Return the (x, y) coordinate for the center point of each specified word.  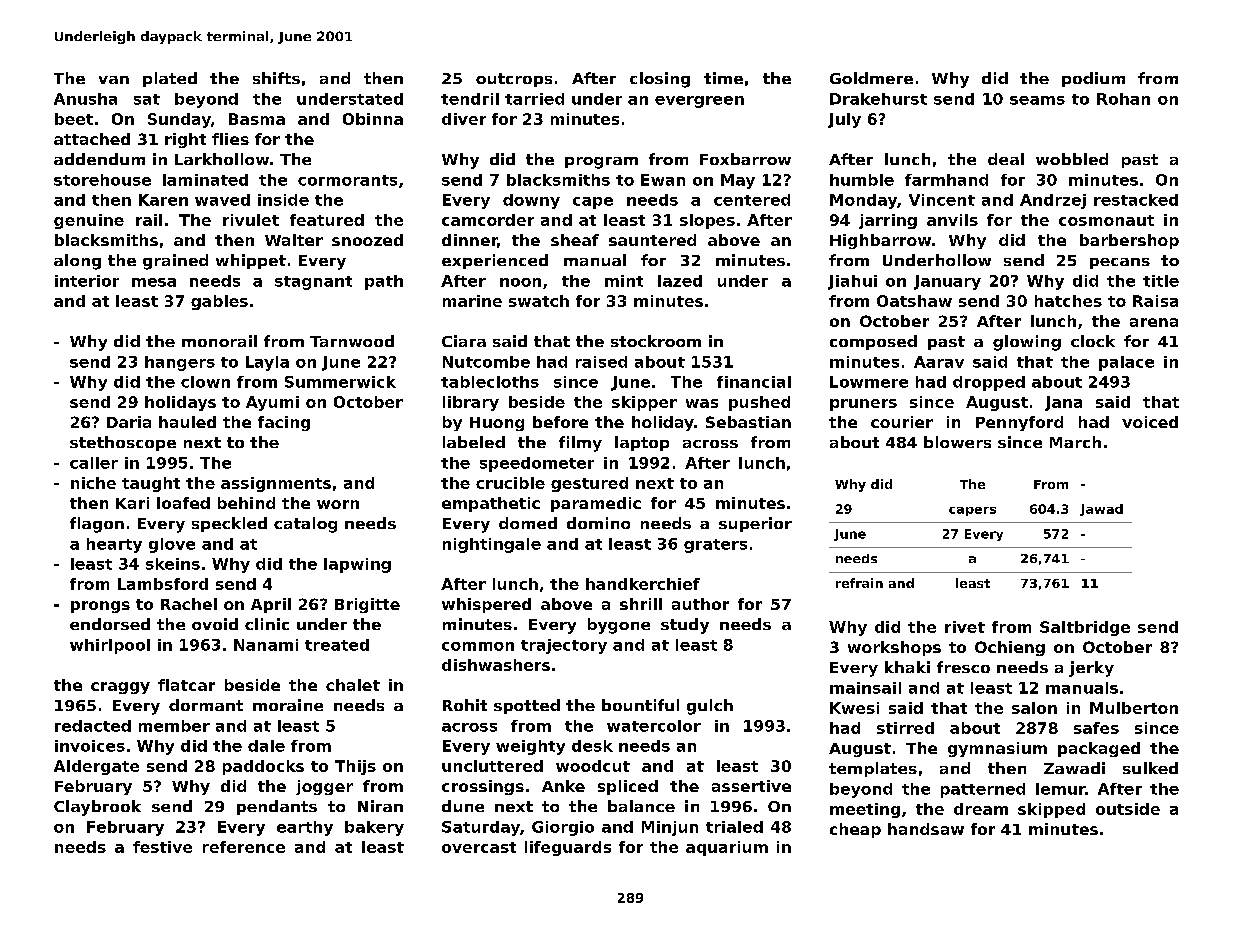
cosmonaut (1106, 220)
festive (162, 847)
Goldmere (871, 78)
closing (660, 80)
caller (94, 463)
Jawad (1101, 510)
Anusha (85, 99)
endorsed (110, 624)
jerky (1091, 669)
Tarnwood (352, 341)
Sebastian (748, 422)
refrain (859, 583)
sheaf (575, 240)
